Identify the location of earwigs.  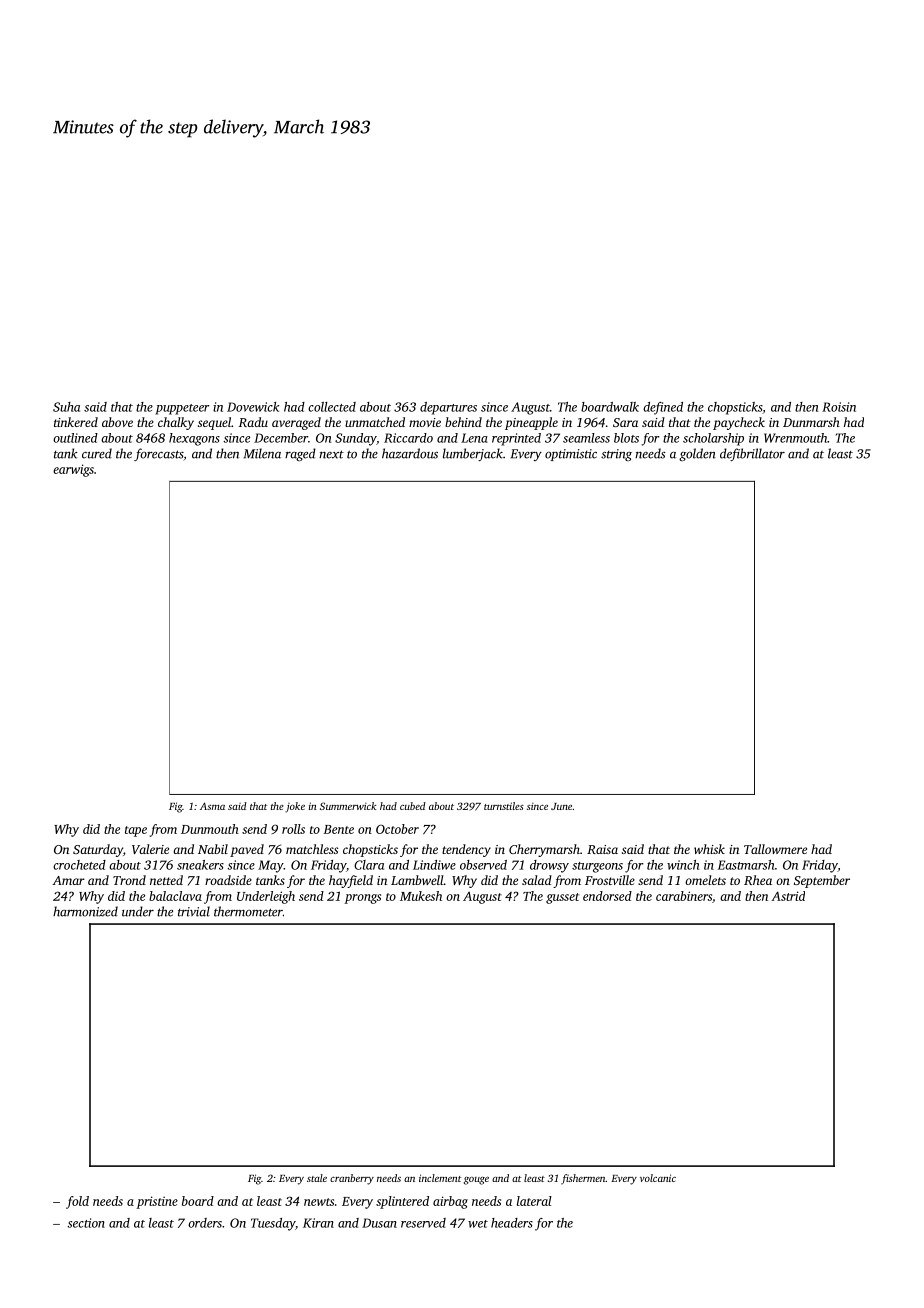
(73, 470).
